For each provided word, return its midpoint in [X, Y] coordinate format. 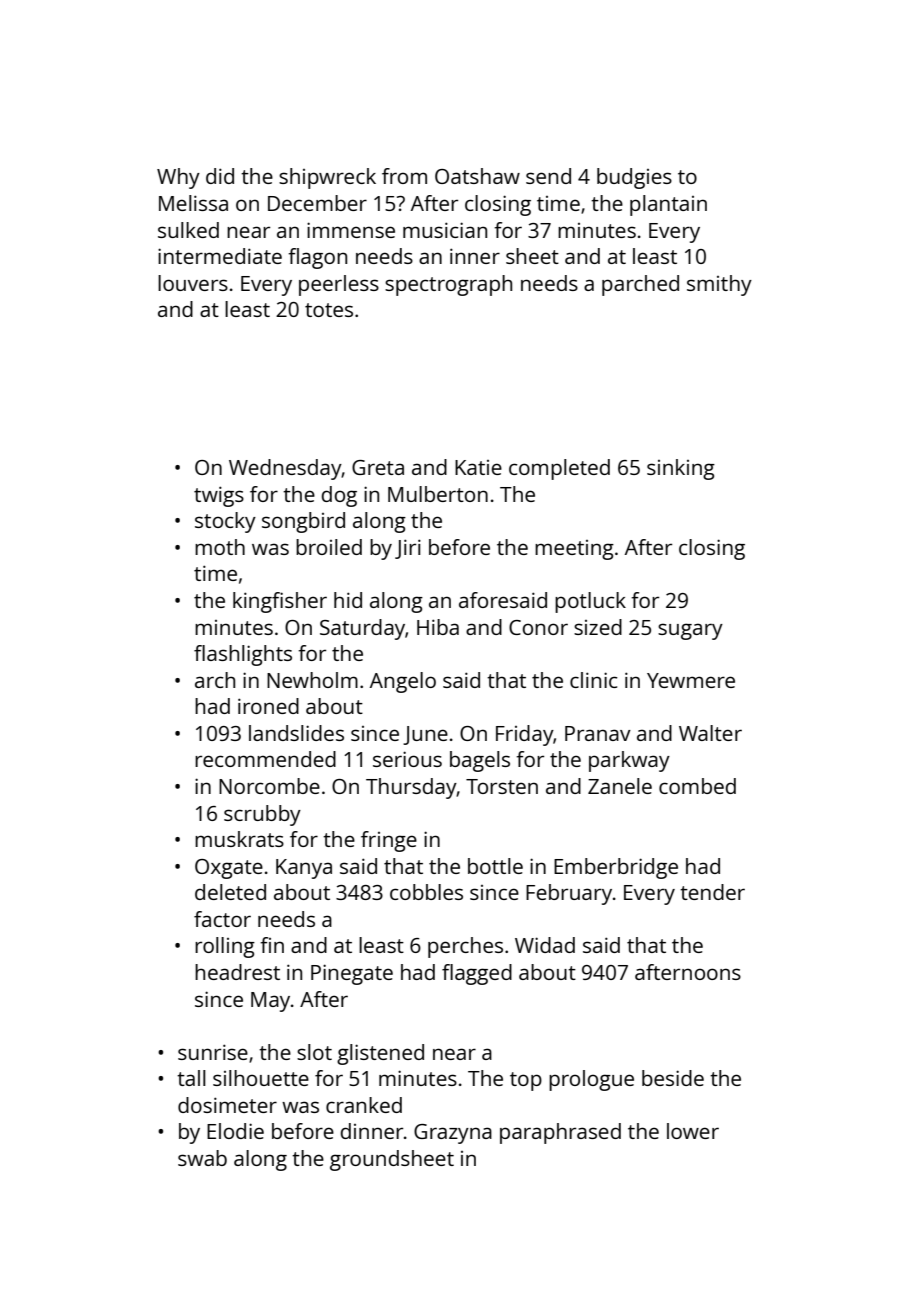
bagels [480, 761]
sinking [681, 469]
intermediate [220, 256]
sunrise [213, 1052]
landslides [296, 733]
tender [712, 892]
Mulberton [438, 494]
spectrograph [448, 285]
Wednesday [285, 469]
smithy [719, 285]
